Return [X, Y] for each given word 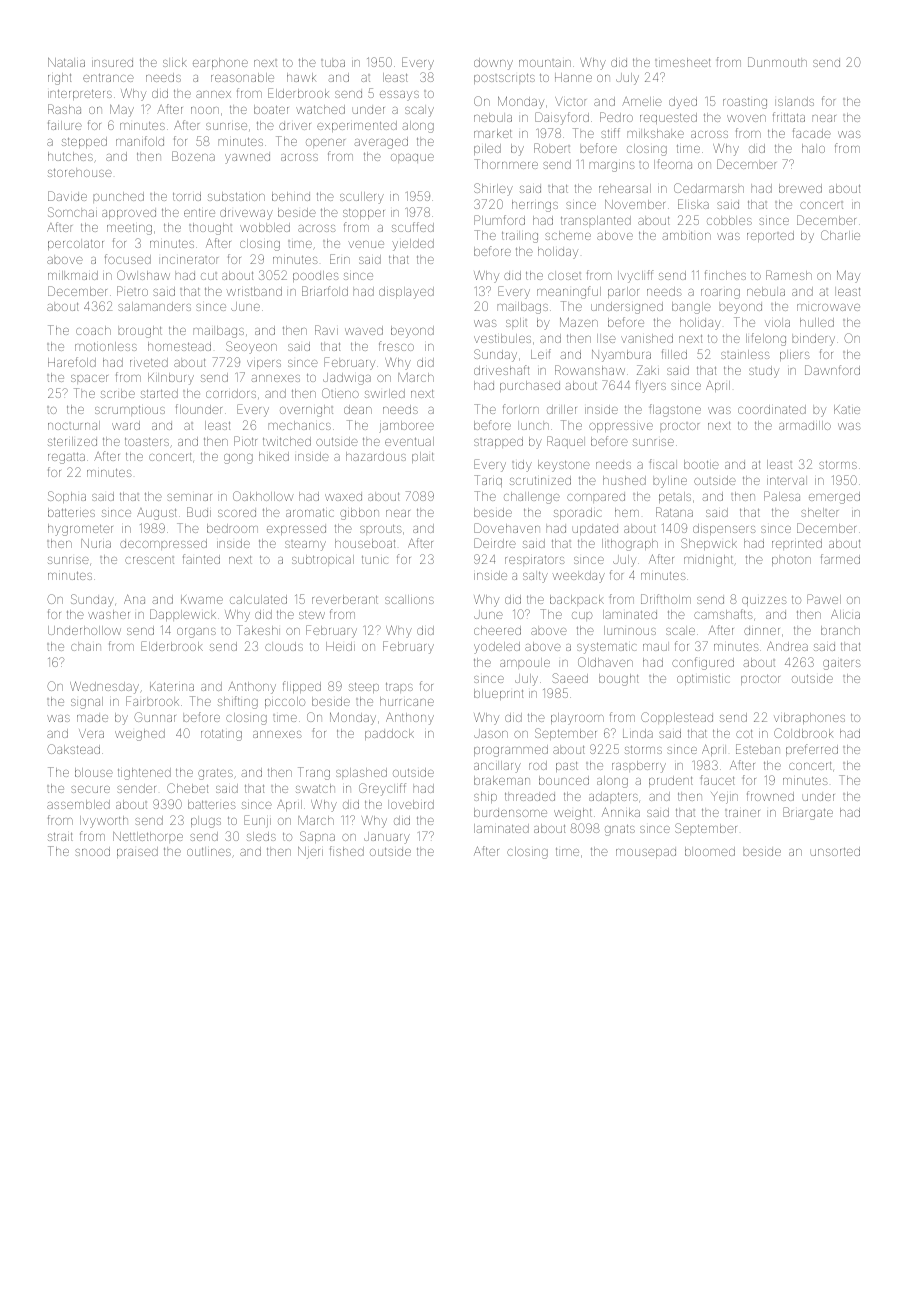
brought [140, 332]
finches [725, 275]
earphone [220, 63]
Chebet [187, 788]
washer [109, 614]
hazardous [376, 456]
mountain [545, 63]
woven [746, 118]
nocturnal [74, 425]
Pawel [824, 599]
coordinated [772, 409]
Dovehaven [507, 528]
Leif [541, 354]
